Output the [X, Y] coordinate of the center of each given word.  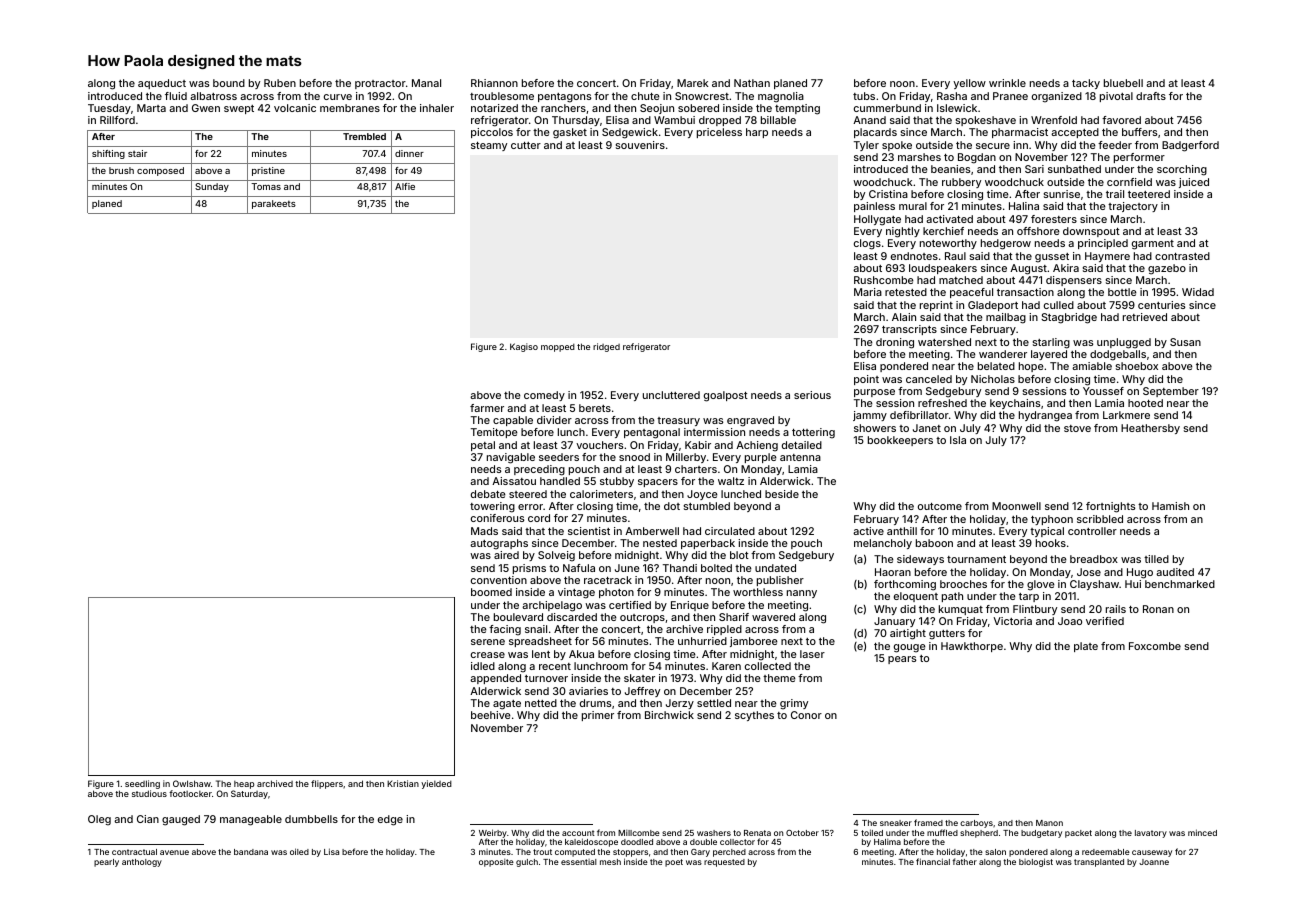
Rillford [117, 120]
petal [483, 446]
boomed [491, 592]
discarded [572, 617]
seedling [142, 784]
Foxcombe [1155, 646]
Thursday [576, 121]
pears [902, 660]
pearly [106, 863]
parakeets [274, 204]
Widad [1198, 292]
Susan [1185, 342]
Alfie [405, 186]
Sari [1034, 169]
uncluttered [671, 395]
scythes [754, 716]
